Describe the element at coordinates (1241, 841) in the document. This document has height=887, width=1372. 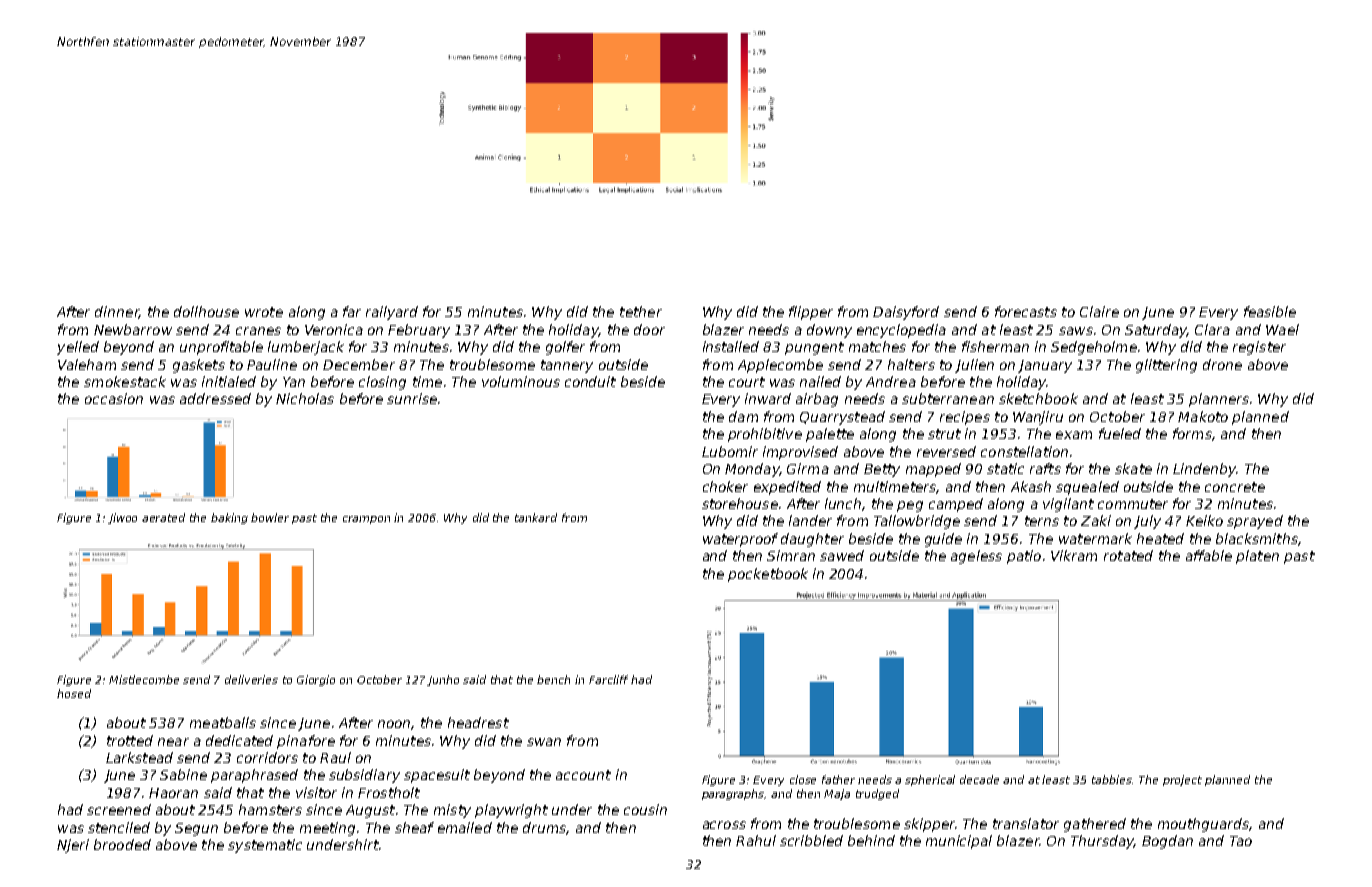
I see `Tao` at that location.
